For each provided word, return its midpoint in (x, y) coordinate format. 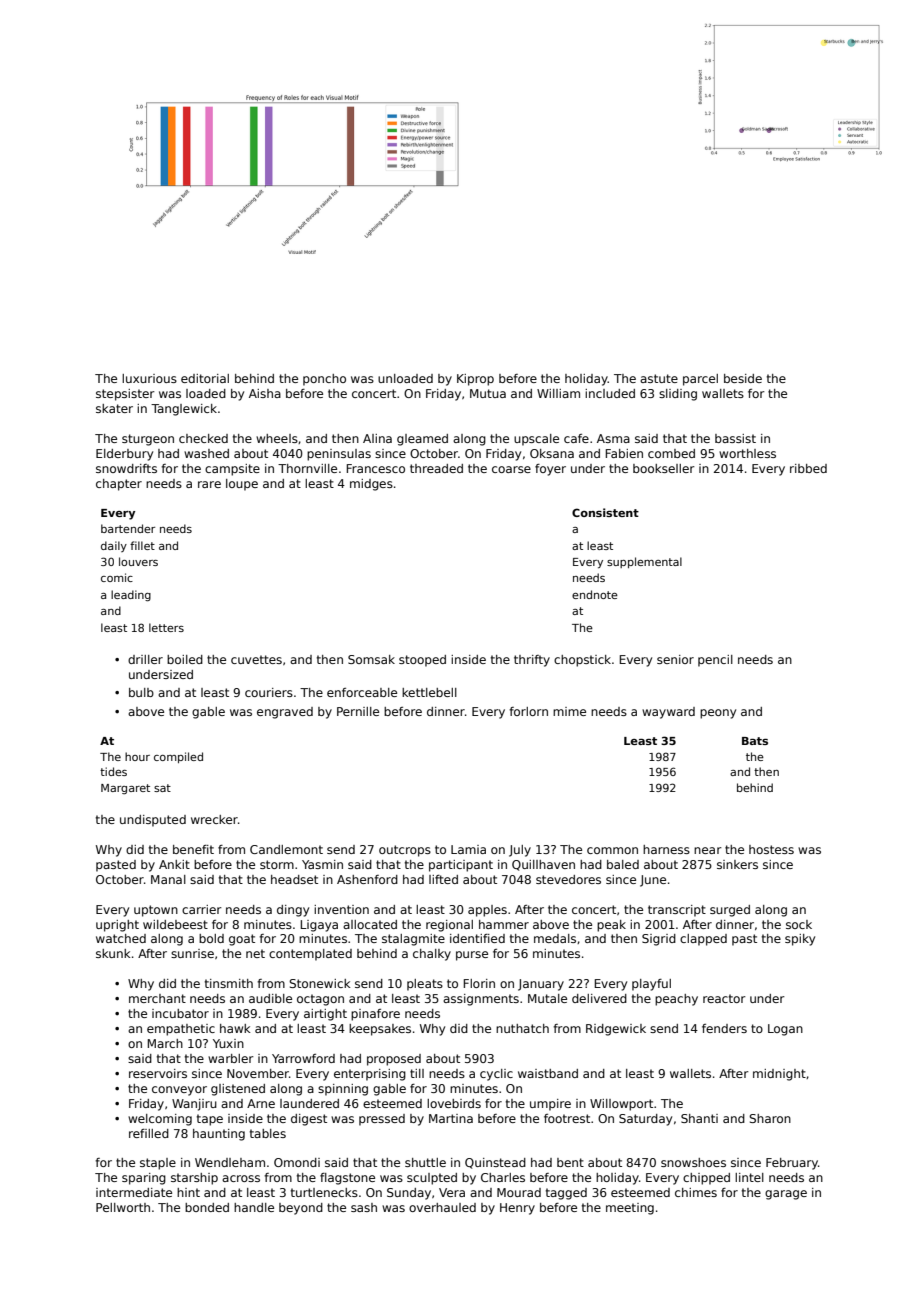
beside (743, 378)
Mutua (488, 393)
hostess (771, 849)
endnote (595, 594)
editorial (205, 378)
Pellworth (123, 1207)
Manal (168, 879)
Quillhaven (543, 865)
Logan (785, 1030)
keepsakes (380, 1030)
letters (166, 627)
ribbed (808, 468)
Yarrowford (303, 1058)
